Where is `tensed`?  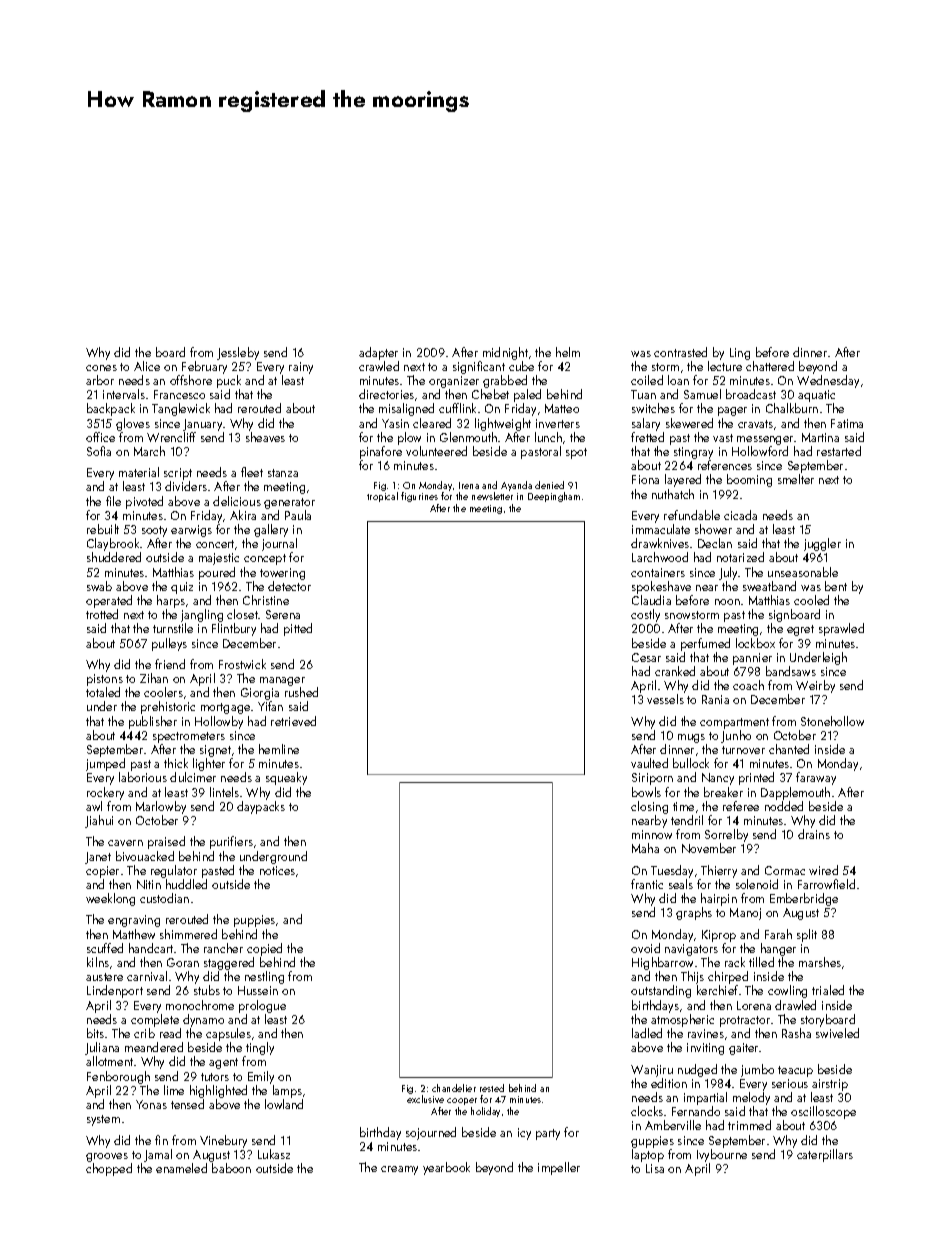 tensed is located at coordinates (187, 1104).
